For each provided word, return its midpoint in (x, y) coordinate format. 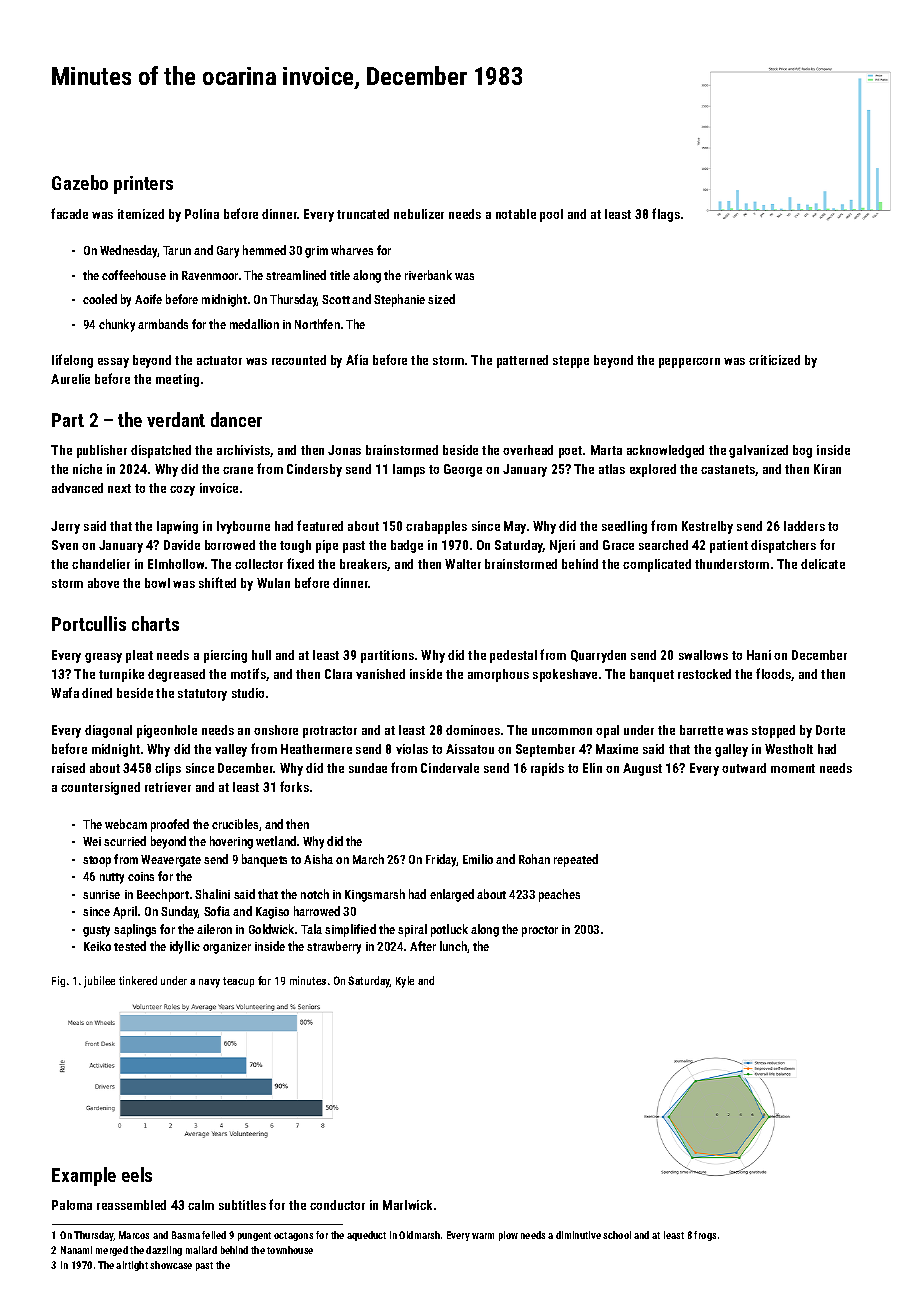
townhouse (290, 1250)
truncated (363, 214)
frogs (705, 1236)
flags (666, 215)
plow (508, 1236)
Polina (202, 214)
